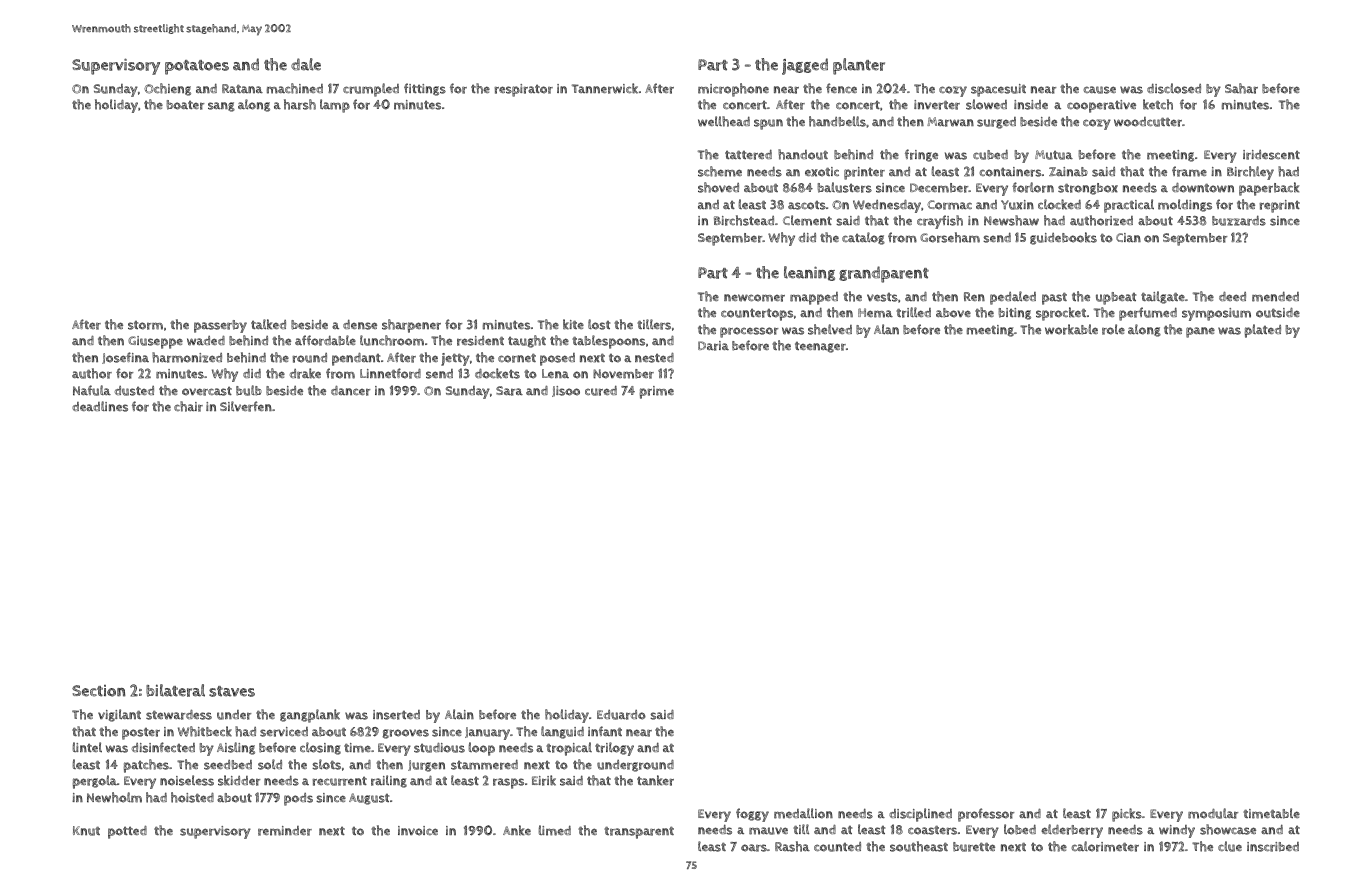 The image size is (1372, 887). What do you see at coordinates (950, 237) in the image?
I see `Gorseham` at bounding box center [950, 237].
